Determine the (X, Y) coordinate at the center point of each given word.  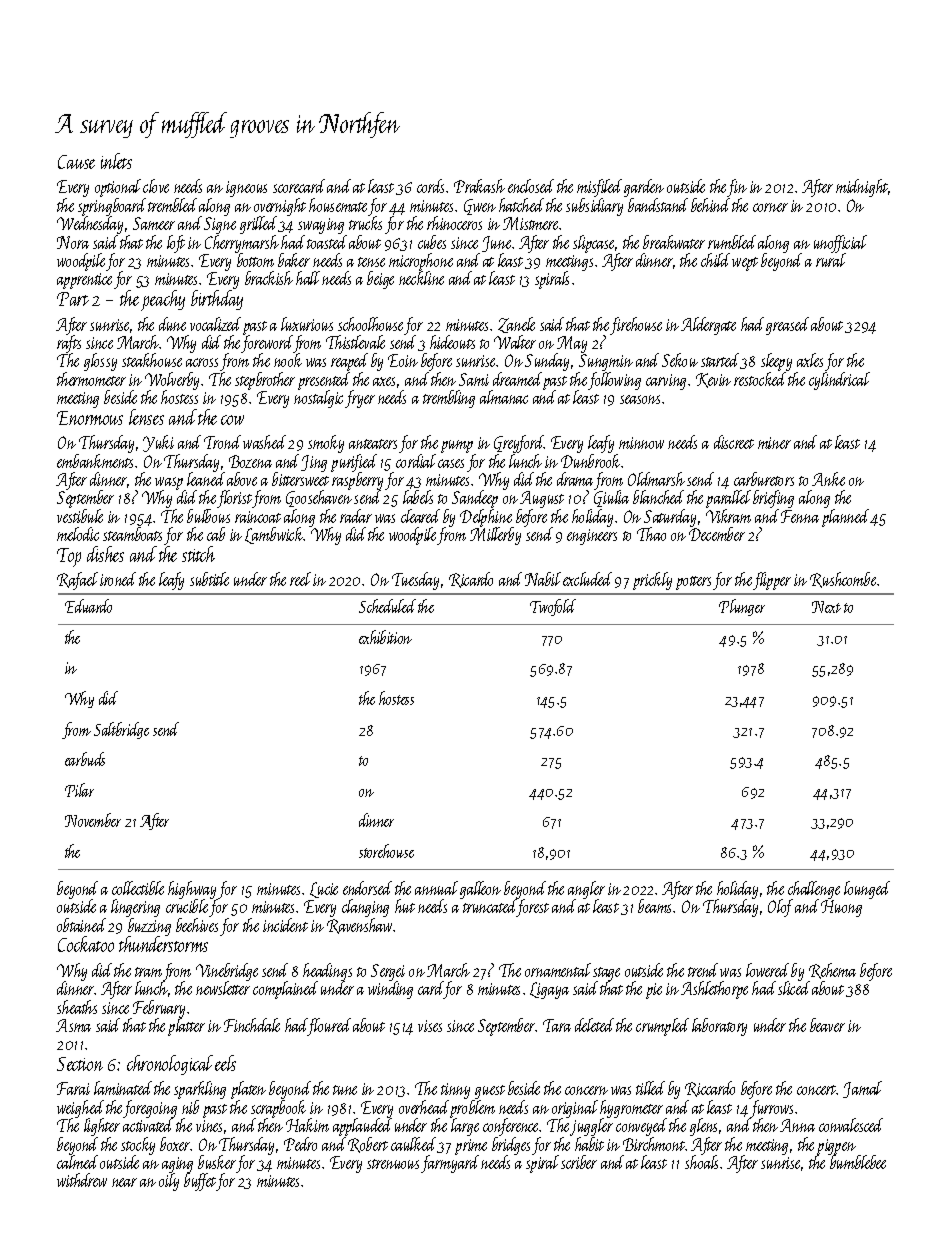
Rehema (832, 971)
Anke (828, 479)
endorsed (367, 888)
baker (294, 260)
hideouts (452, 342)
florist (235, 499)
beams (654, 906)
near (124, 1182)
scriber (579, 1162)
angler (586, 890)
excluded (587, 579)
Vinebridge (227, 972)
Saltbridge (121, 730)
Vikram (728, 516)
